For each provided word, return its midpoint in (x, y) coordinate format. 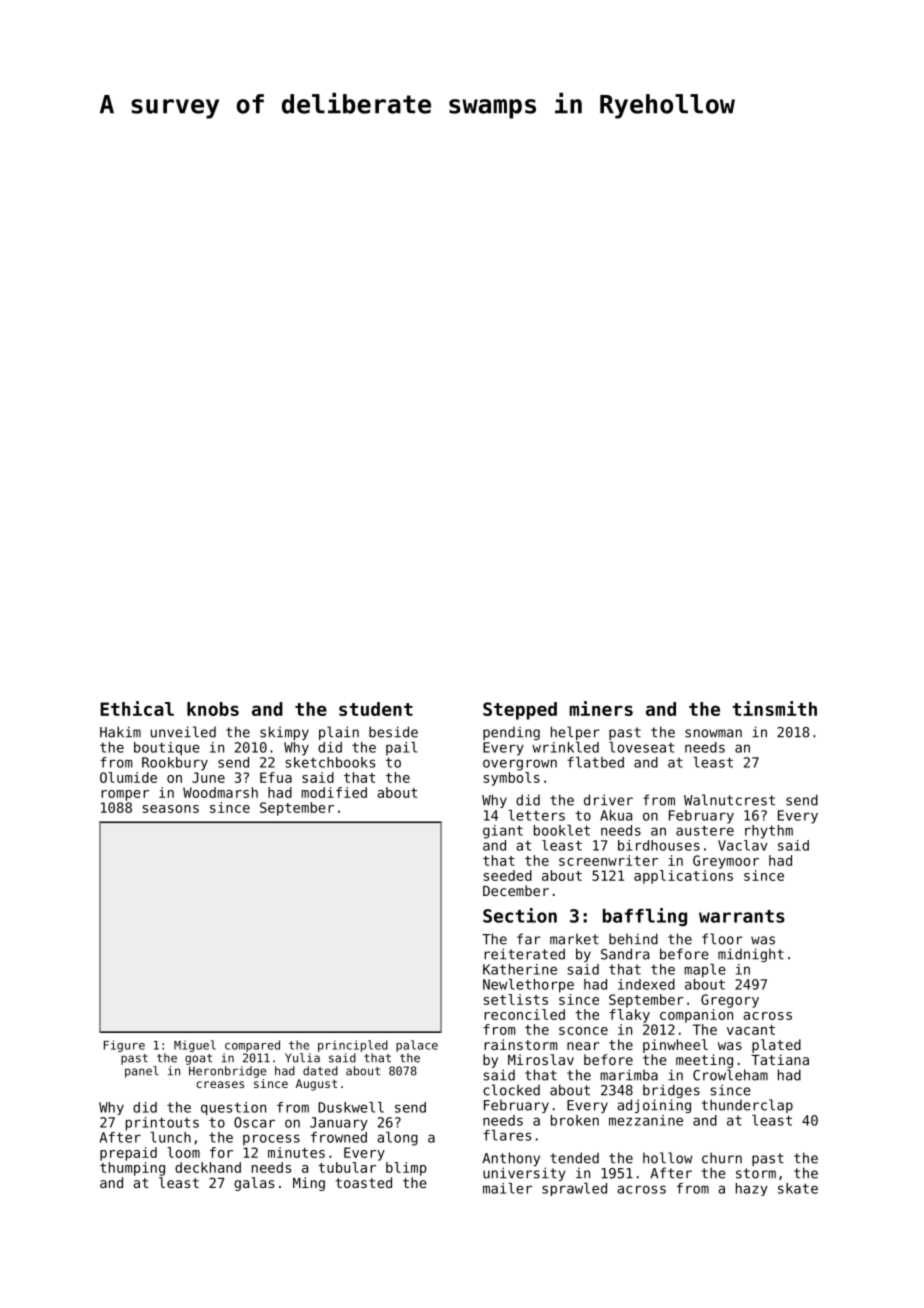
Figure (124, 1046)
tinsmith (774, 708)
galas (254, 1184)
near (583, 1046)
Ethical (137, 708)
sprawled (574, 1189)
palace (417, 1046)
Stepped (520, 711)
